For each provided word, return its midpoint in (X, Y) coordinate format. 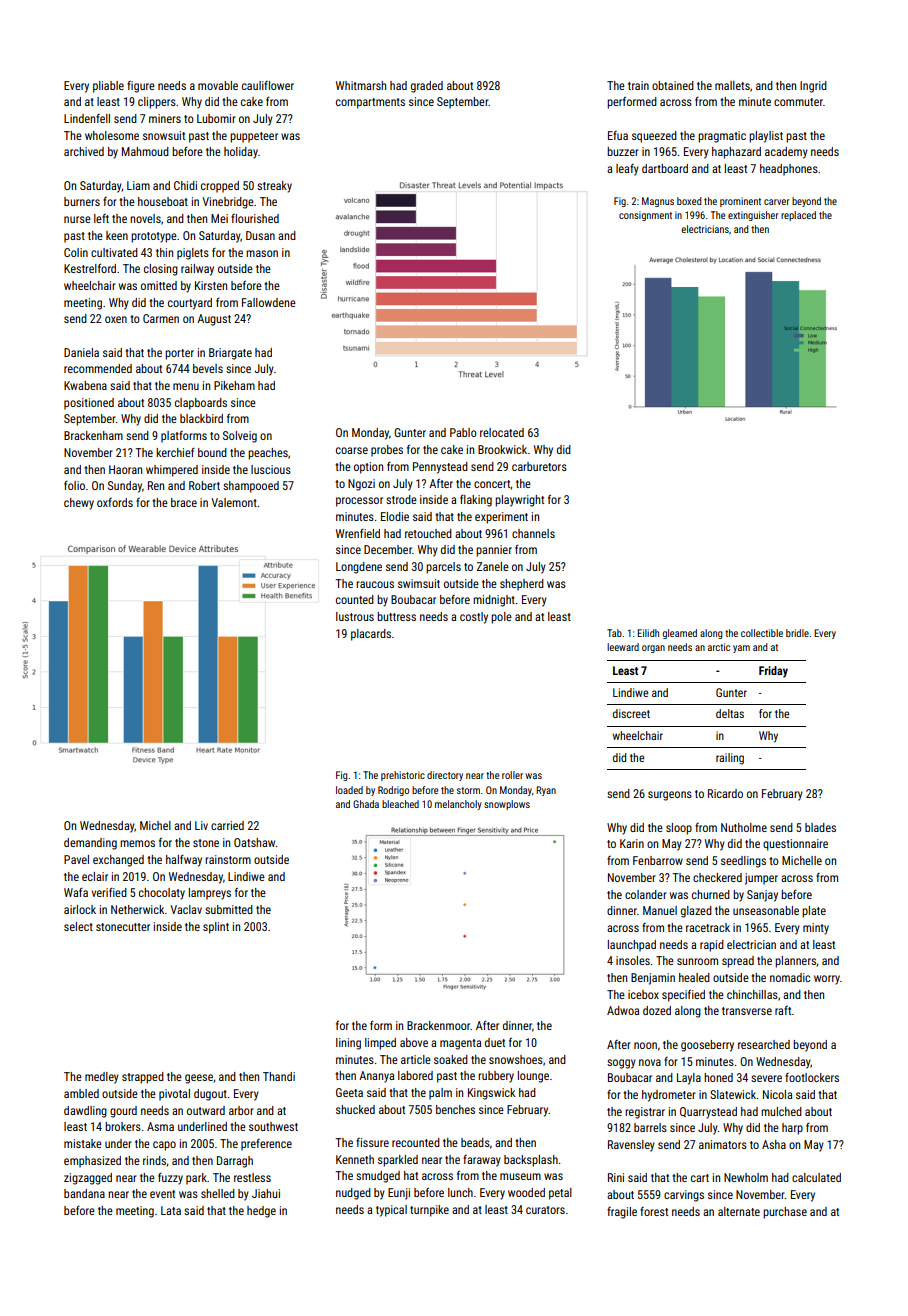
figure (141, 87)
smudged (378, 1177)
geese (199, 1079)
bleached (400, 804)
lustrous (355, 616)
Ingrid (813, 87)
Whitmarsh (361, 85)
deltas (730, 713)
